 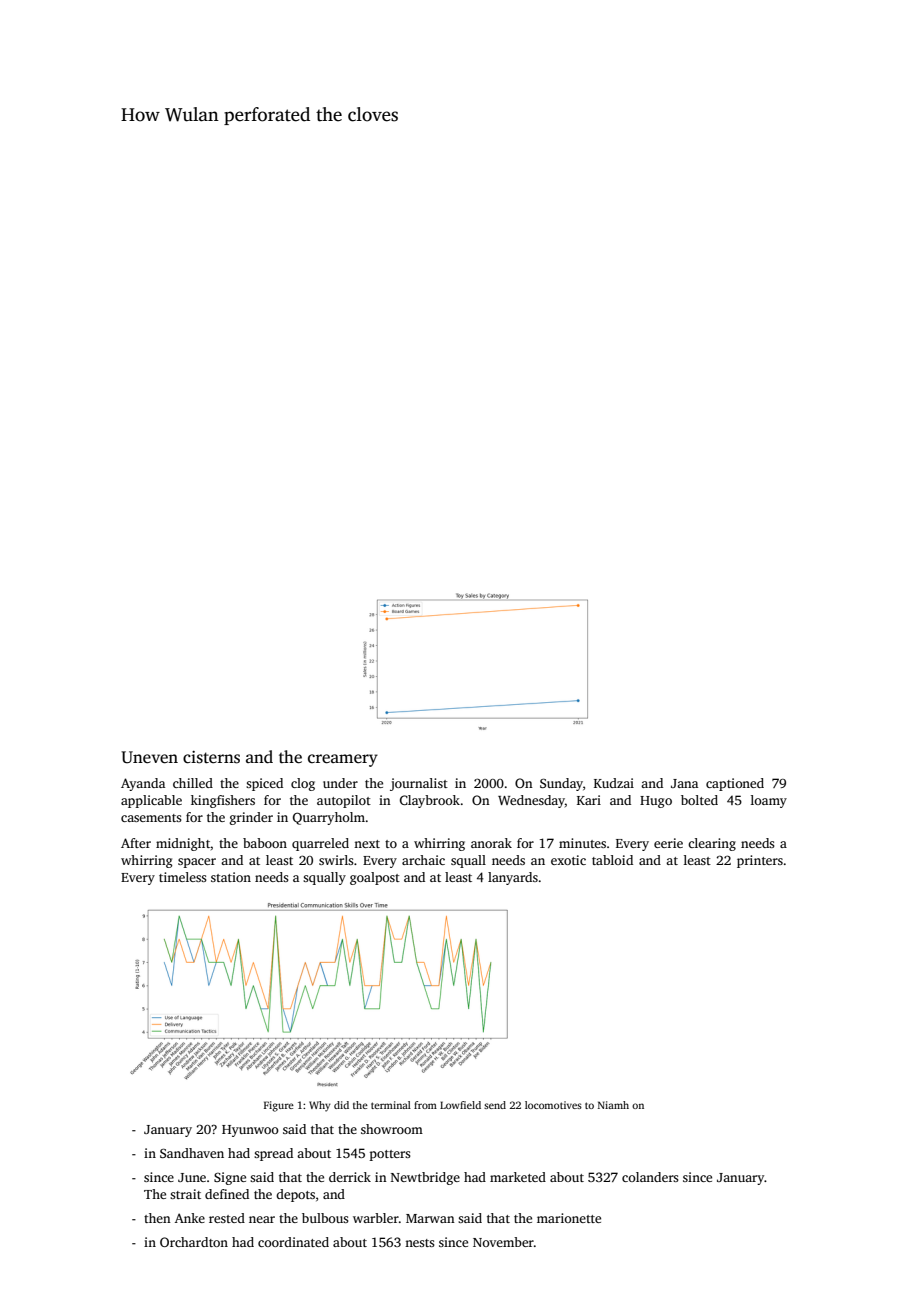 I want to click on rested, so click(x=227, y=1218).
